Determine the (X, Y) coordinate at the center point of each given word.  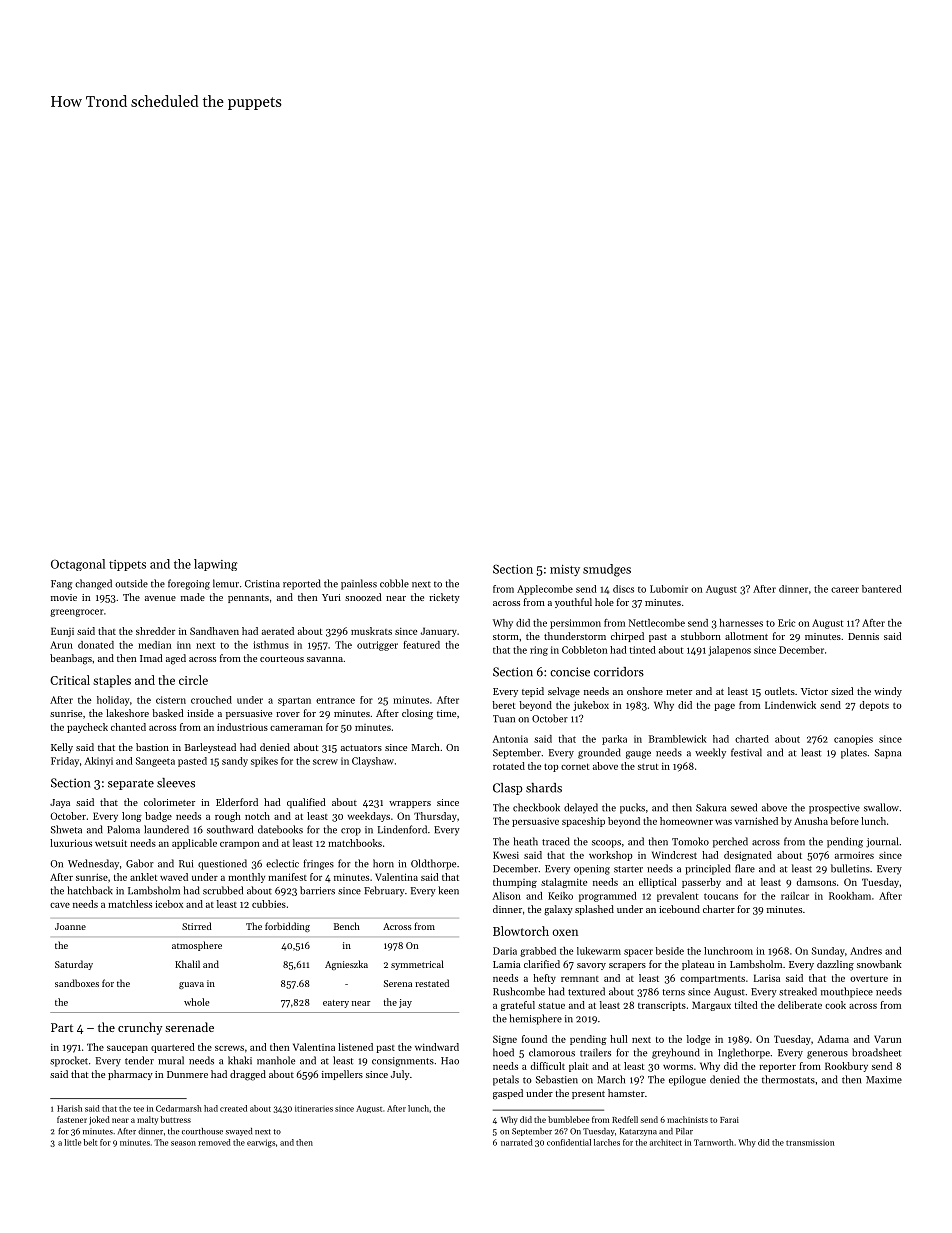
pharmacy (130, 1075)
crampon (239, 845)
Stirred (197, 926)
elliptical (657, 883)
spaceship (583, 822)
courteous (282, 659)
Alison (506, 896)
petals (506, 1080)
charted (752, 739)
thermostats (788, 1079)
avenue (160, 598)
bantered (882, 589)
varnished (756, 821)
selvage (564, 692)
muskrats (371, 631)
